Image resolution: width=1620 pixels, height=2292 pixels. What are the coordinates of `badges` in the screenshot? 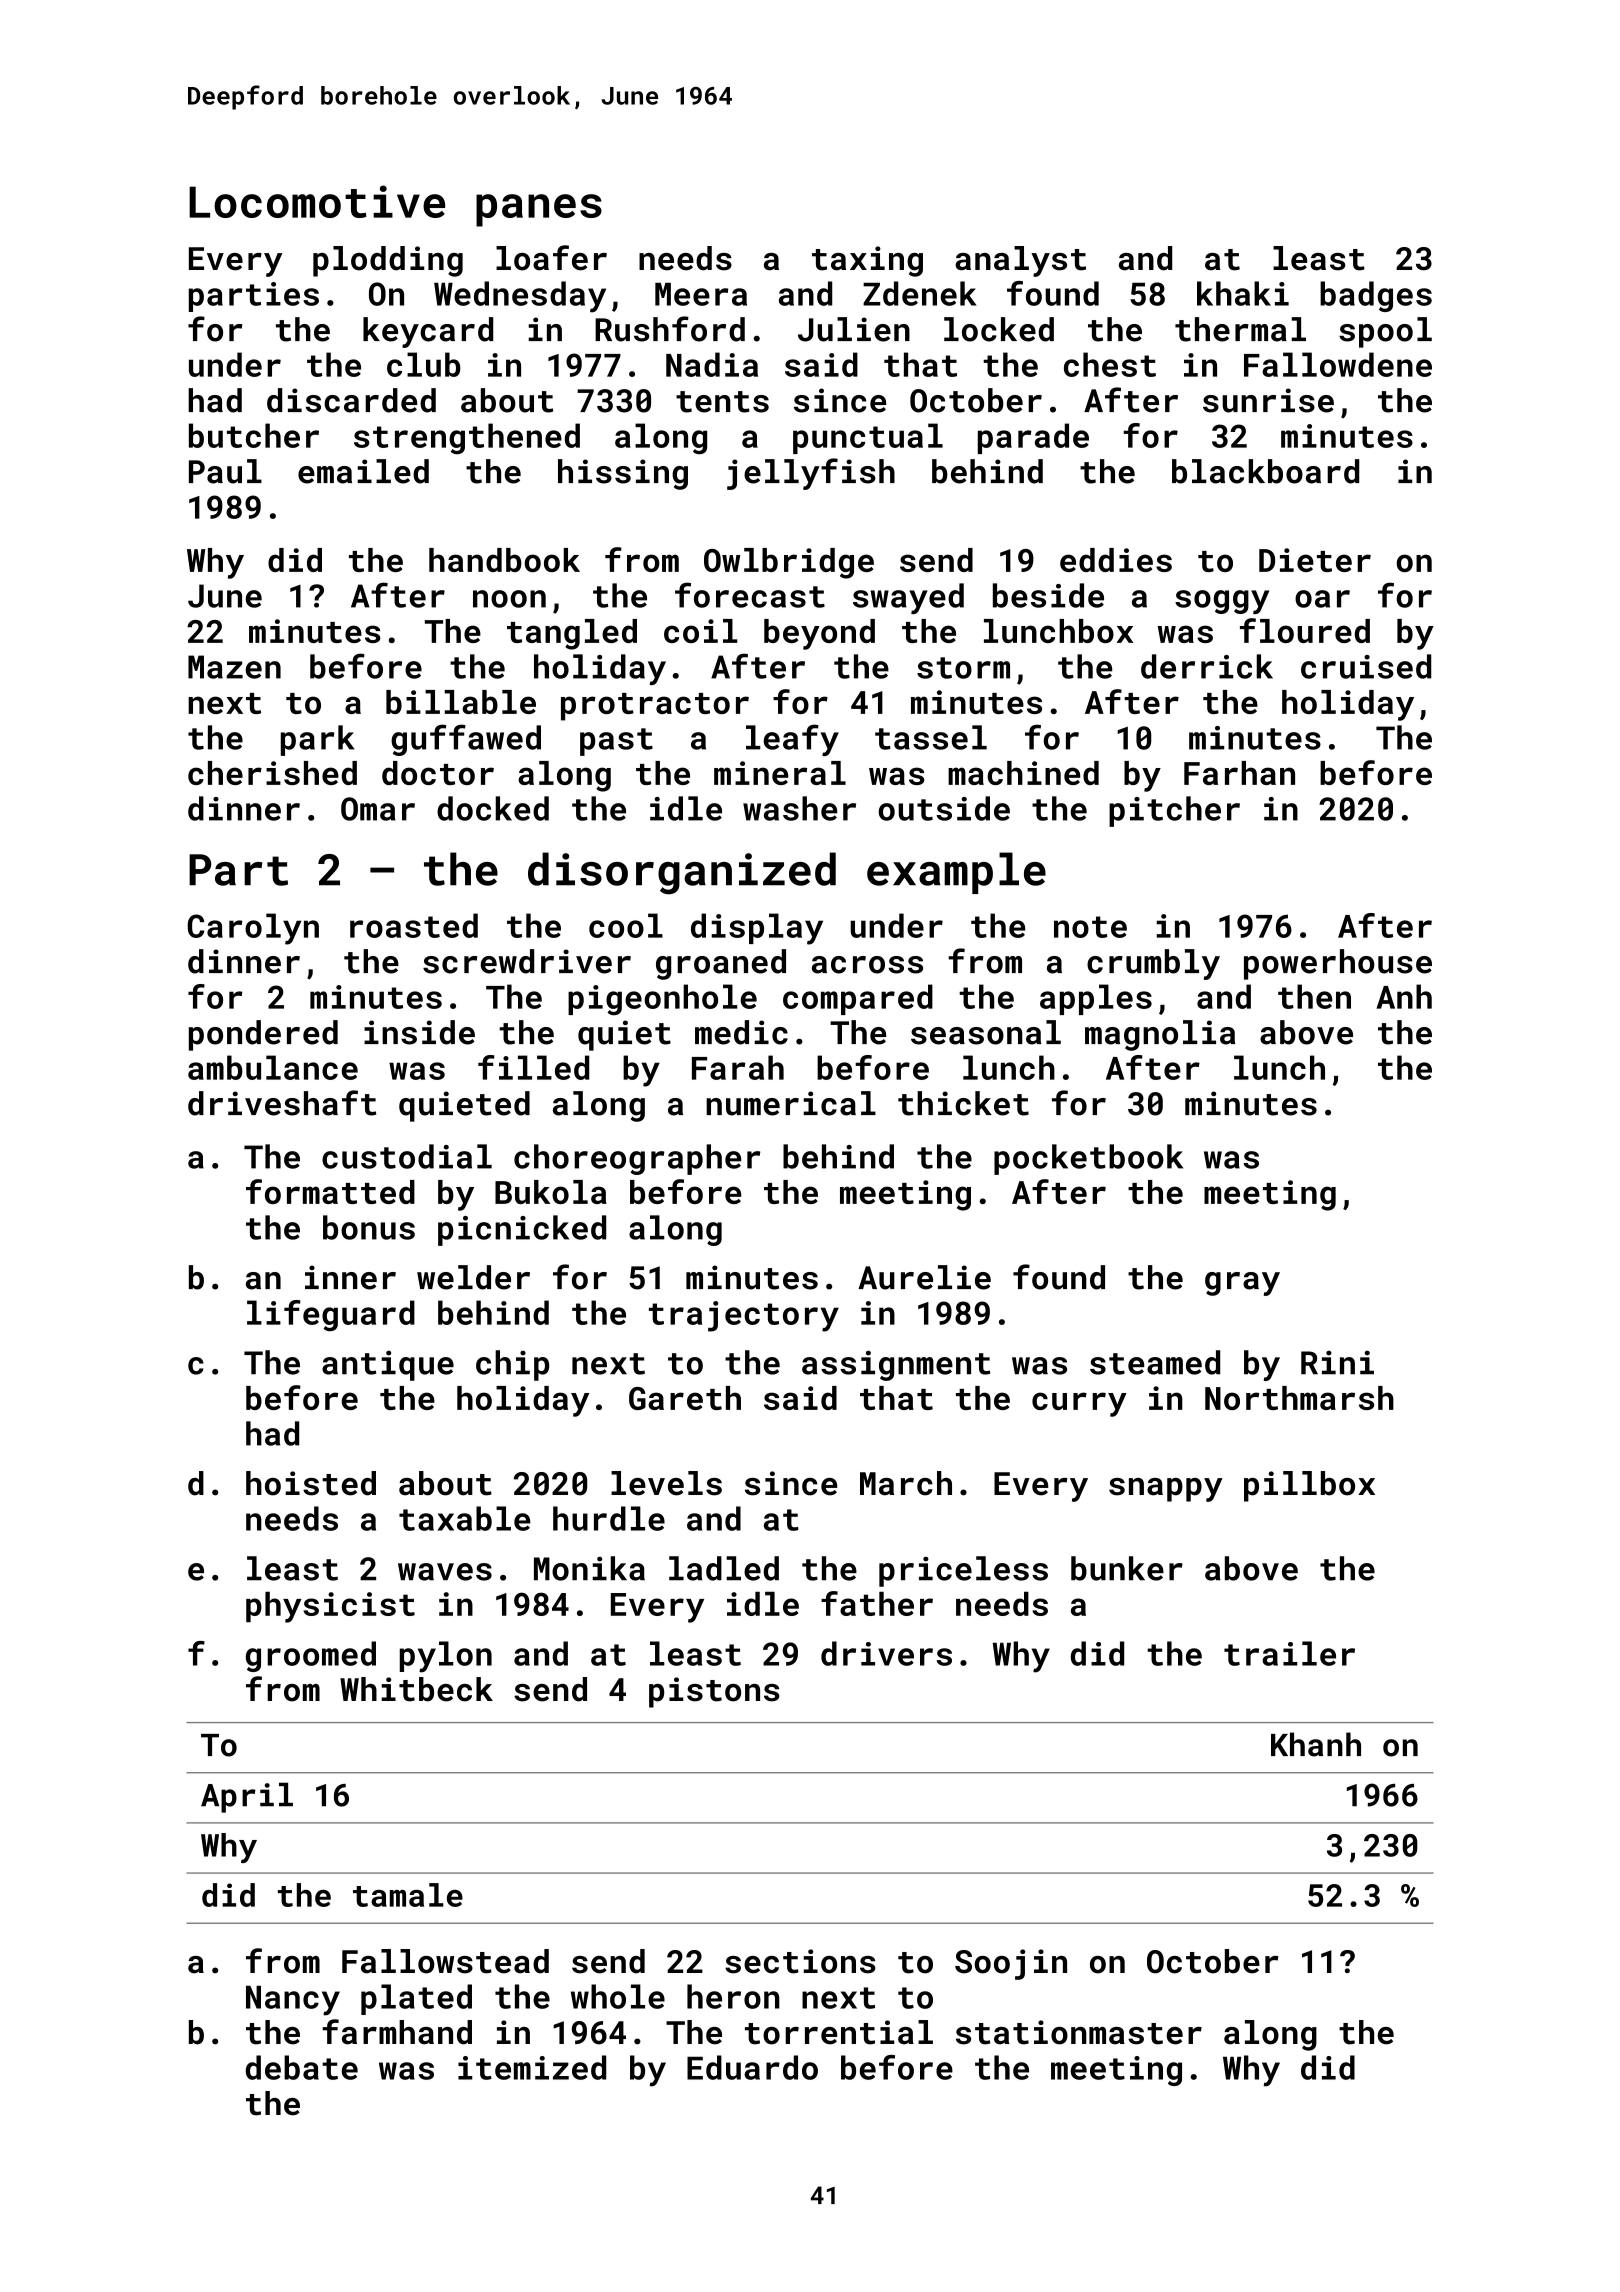 It's located at (1376, 296).
